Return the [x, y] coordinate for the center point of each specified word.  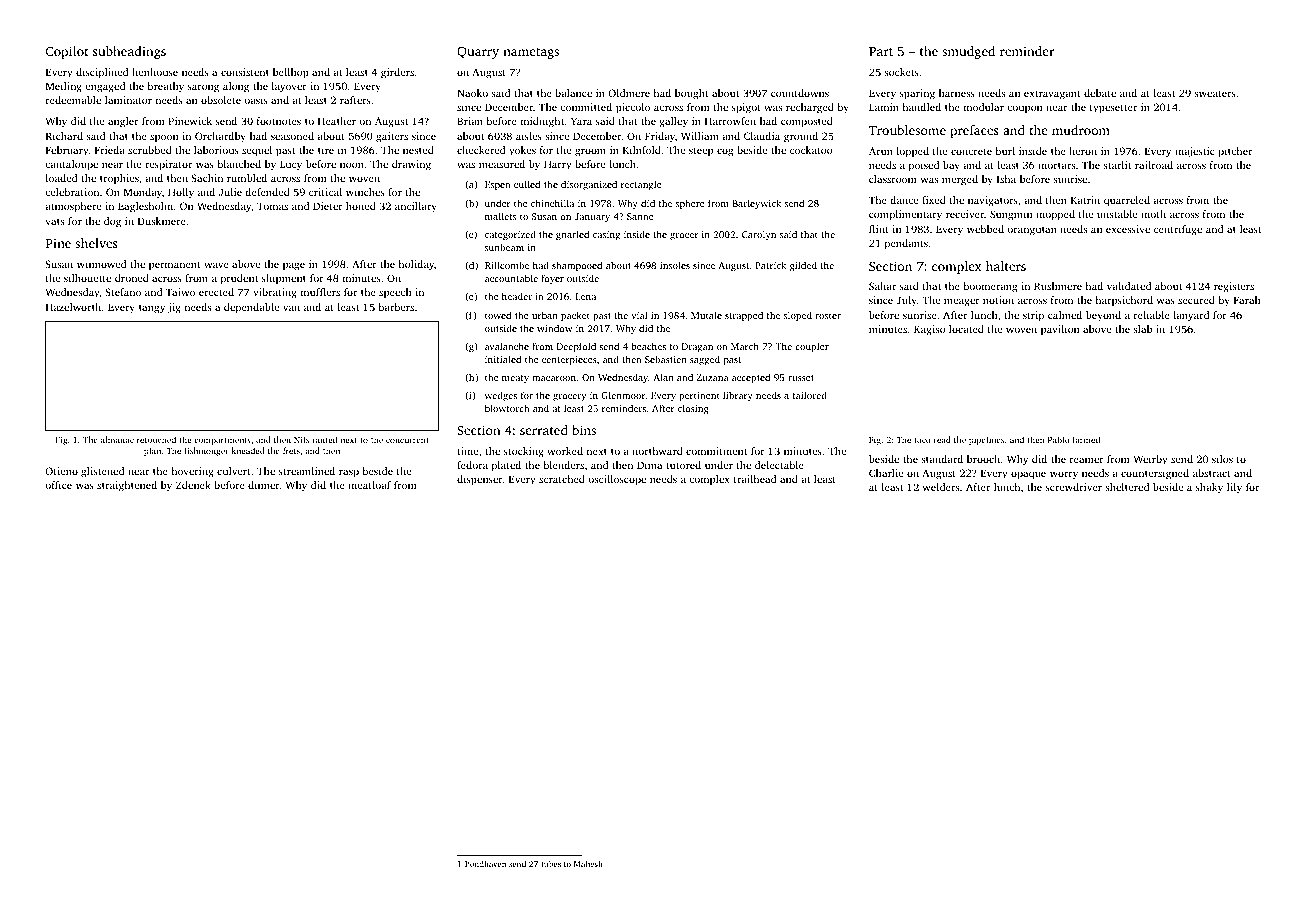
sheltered [1127, 487]
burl [1005, 151]
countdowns [800, 93]
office [58, 485]
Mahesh [588, 864]
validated [1129, 286]
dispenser [480, 480]
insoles [675, 265]
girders [397, 73]
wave [216, 265]
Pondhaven [485, 864]
